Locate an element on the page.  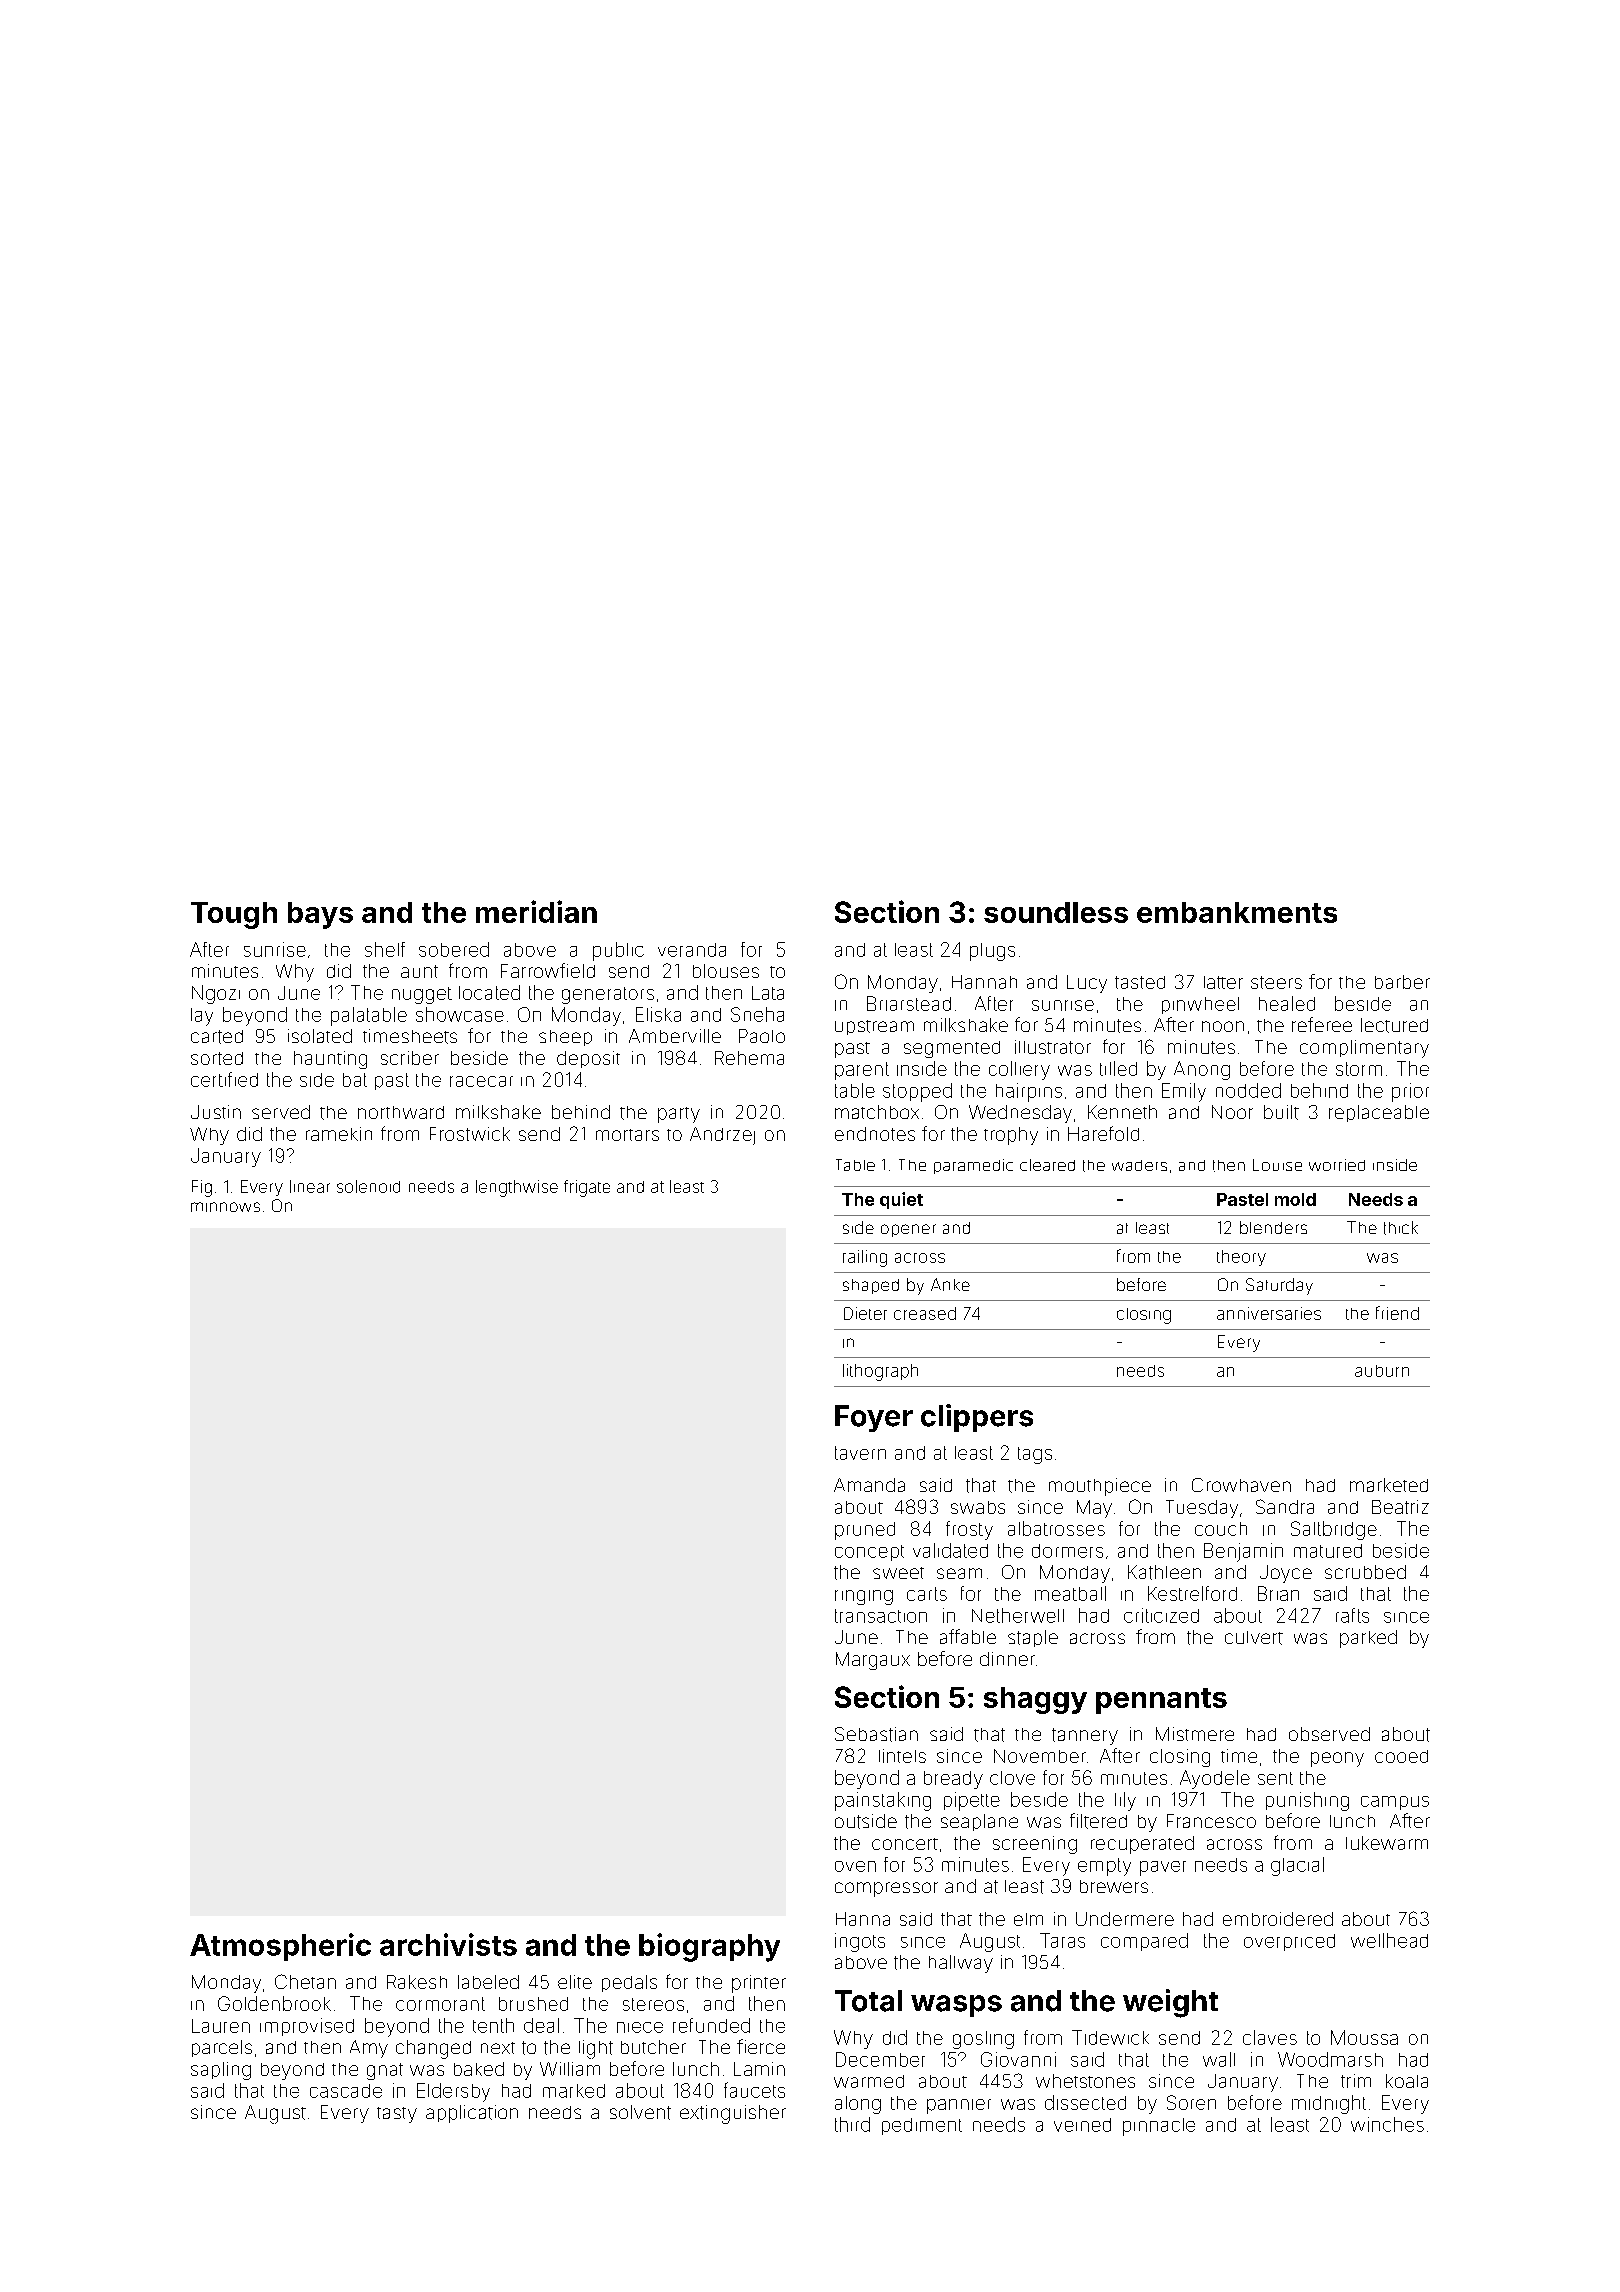
pruned is located at coordinates (865, 1531).
